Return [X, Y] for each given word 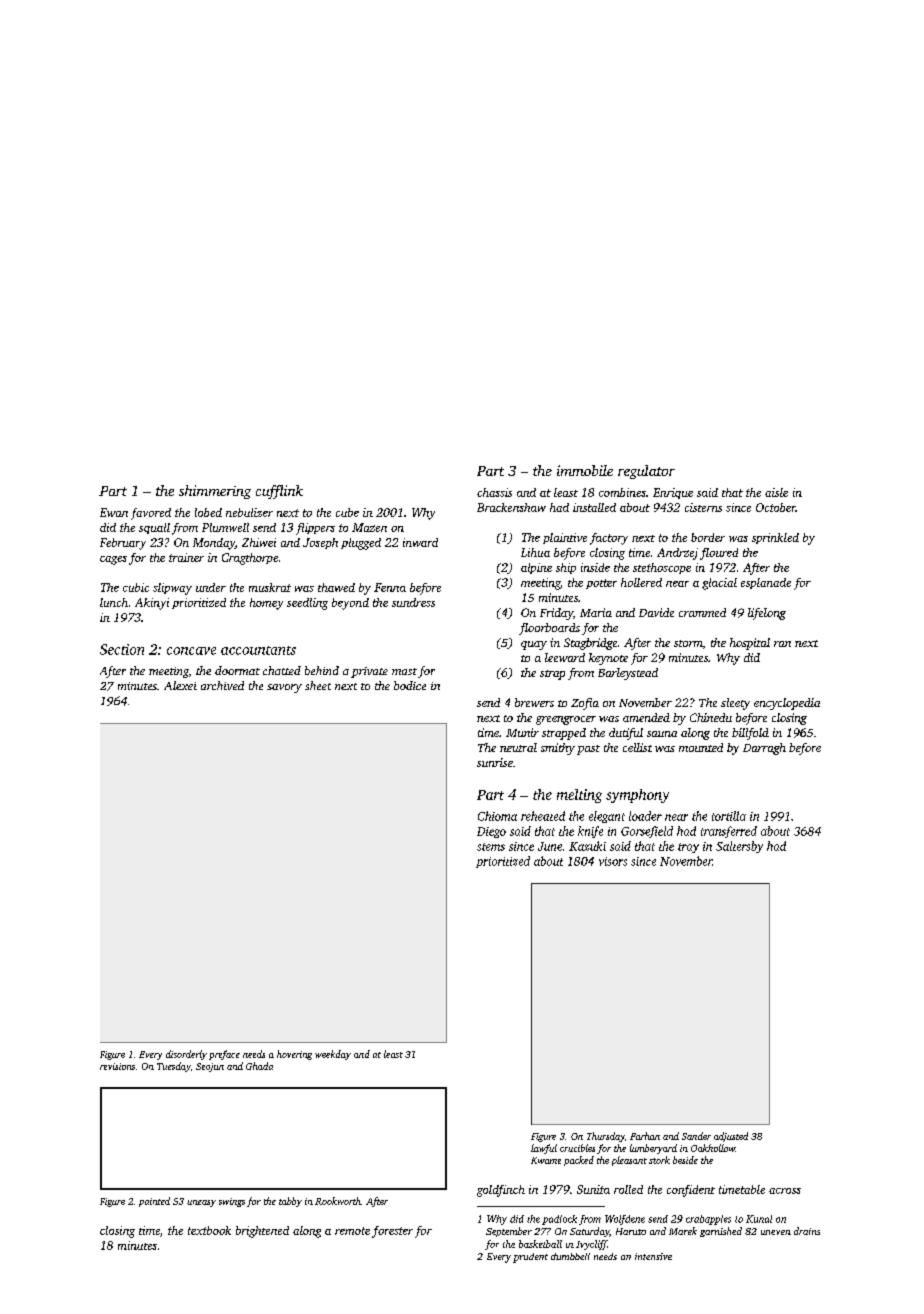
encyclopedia [787, 704]
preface [224, 1055]
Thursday [606, 1137]
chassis [494, 492]
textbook [209, 1230]
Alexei [180, 685]
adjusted [731, 1137]
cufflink [279, 492]
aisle [776, 492]
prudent [530, 1258]
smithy [558, 749]
